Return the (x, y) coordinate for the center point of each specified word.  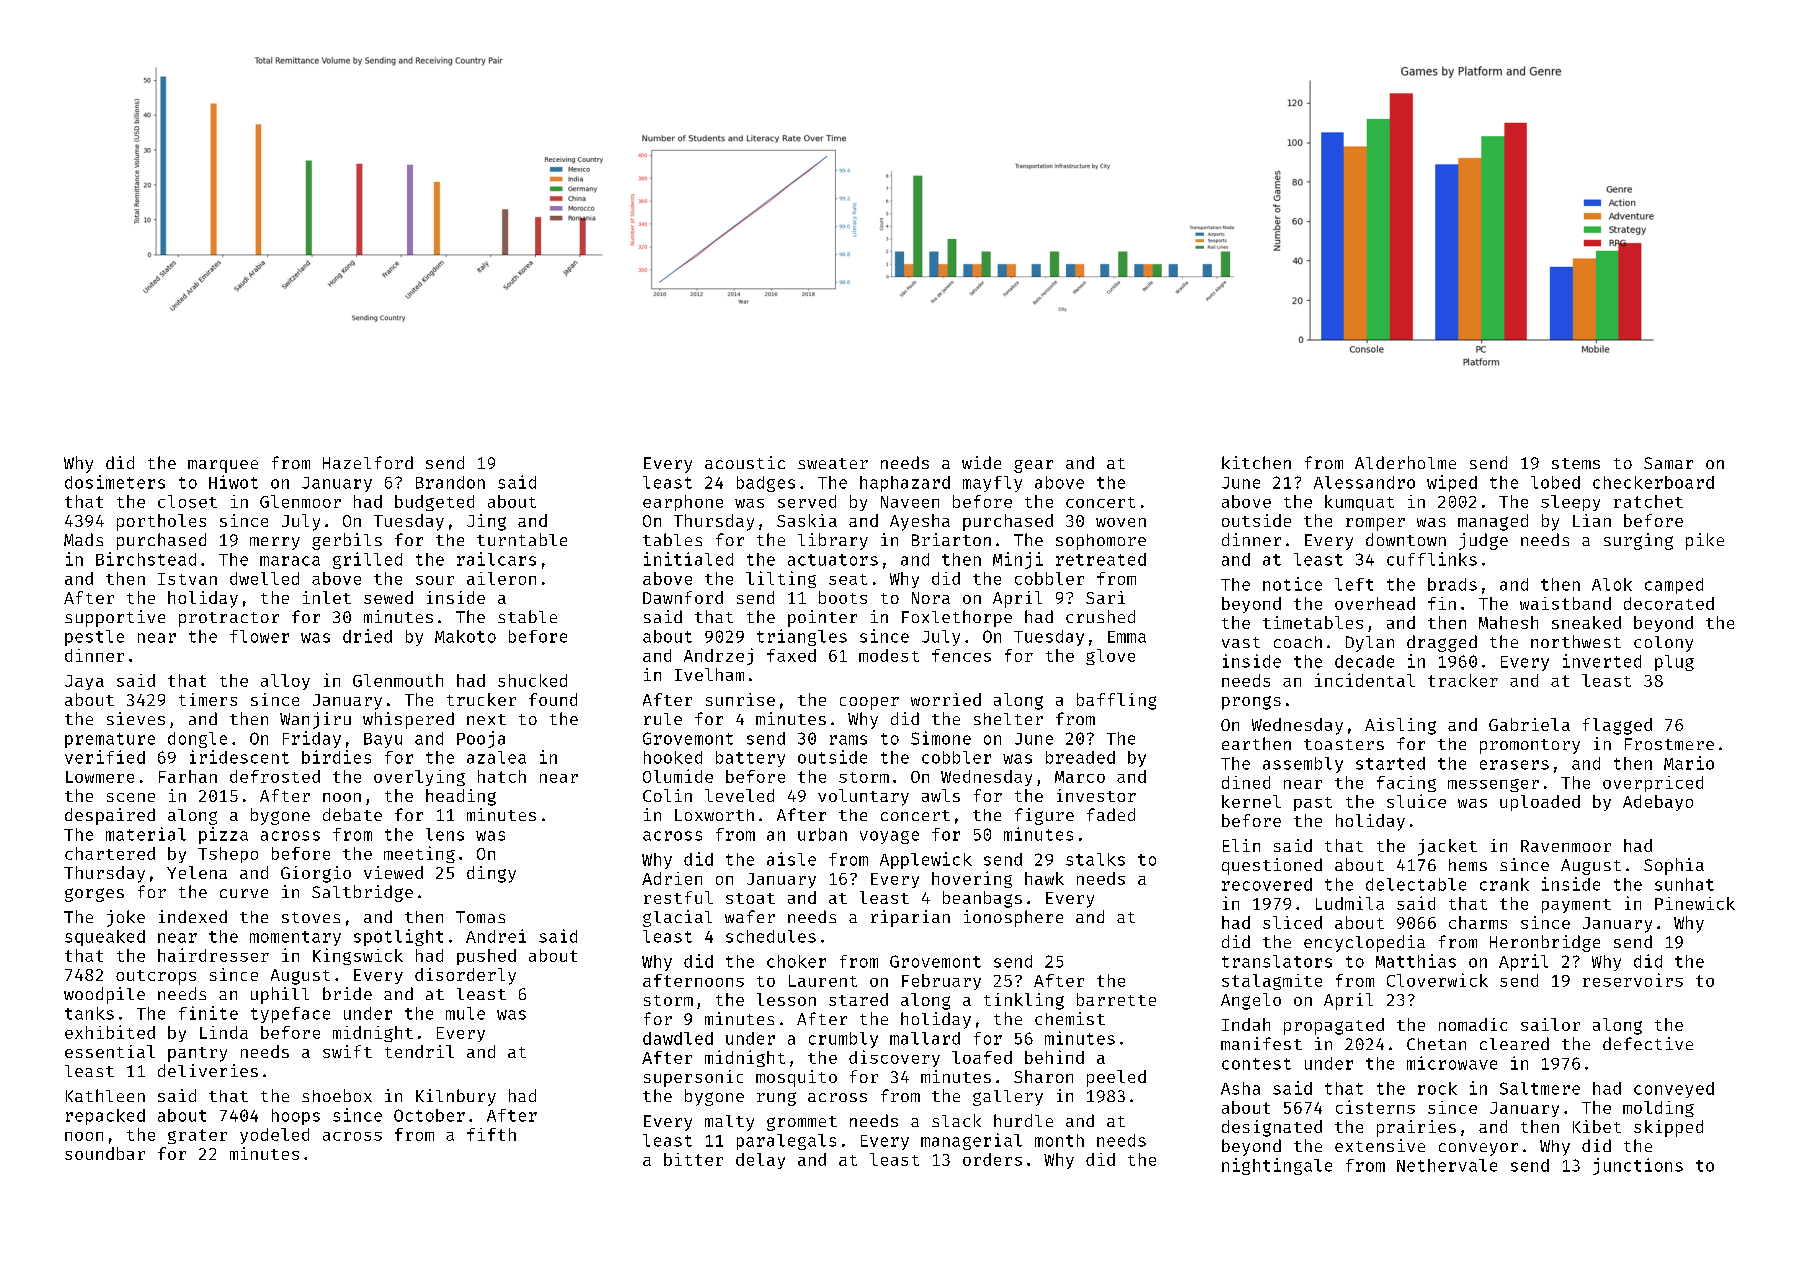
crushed (1100, 616)
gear (1033, 466)
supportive (115, 618)
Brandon (450, 482)
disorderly (465, 976)
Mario (1689, 763)
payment (1576, 906)
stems (1576, 463)
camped (1674, 586)
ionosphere (1013, 918)
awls (941, 795)
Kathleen (105, 1095)
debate (352, 814)
